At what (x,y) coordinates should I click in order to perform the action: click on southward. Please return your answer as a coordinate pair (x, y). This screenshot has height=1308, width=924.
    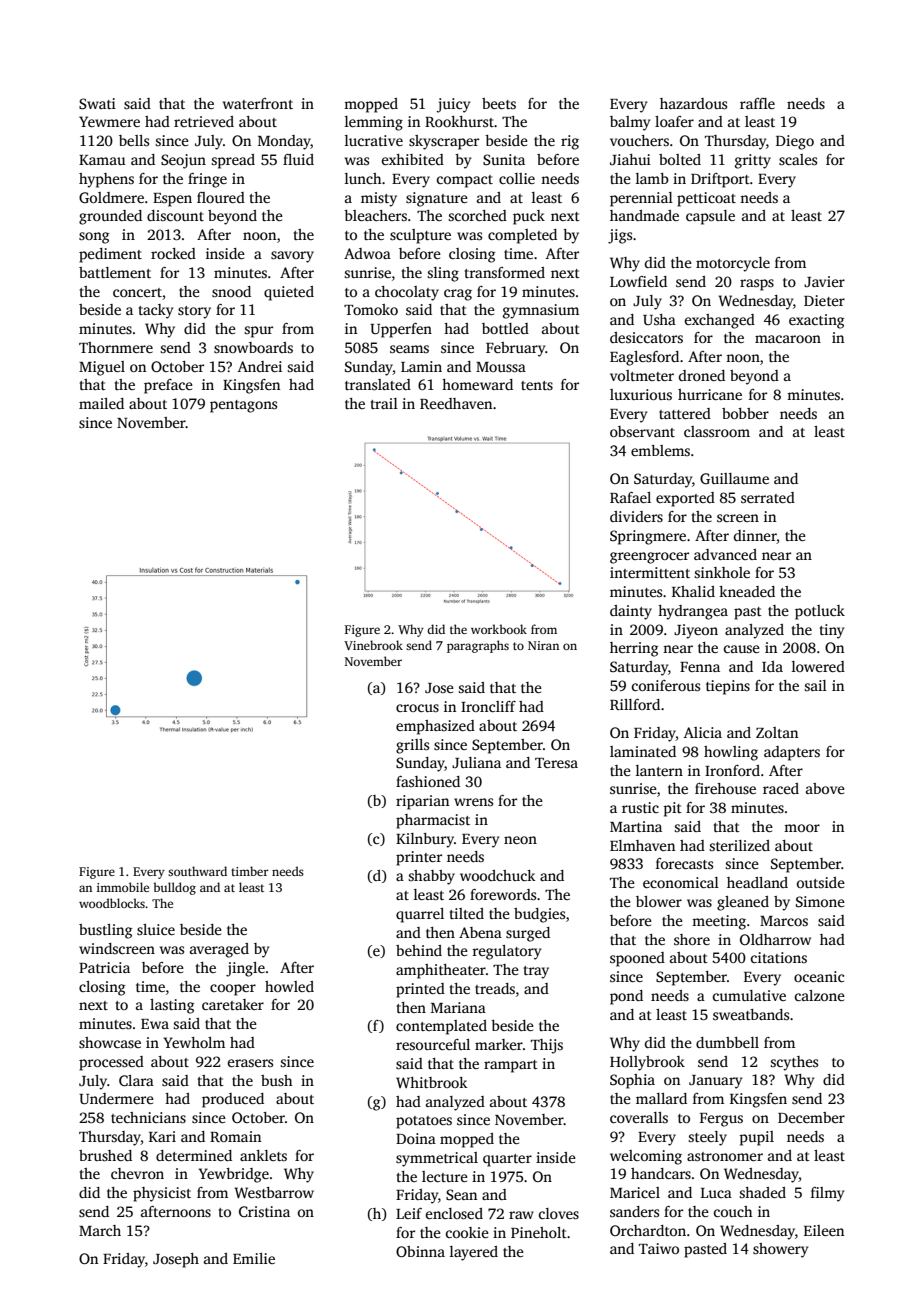
    Looking at the image, I should click on (197, 871).
